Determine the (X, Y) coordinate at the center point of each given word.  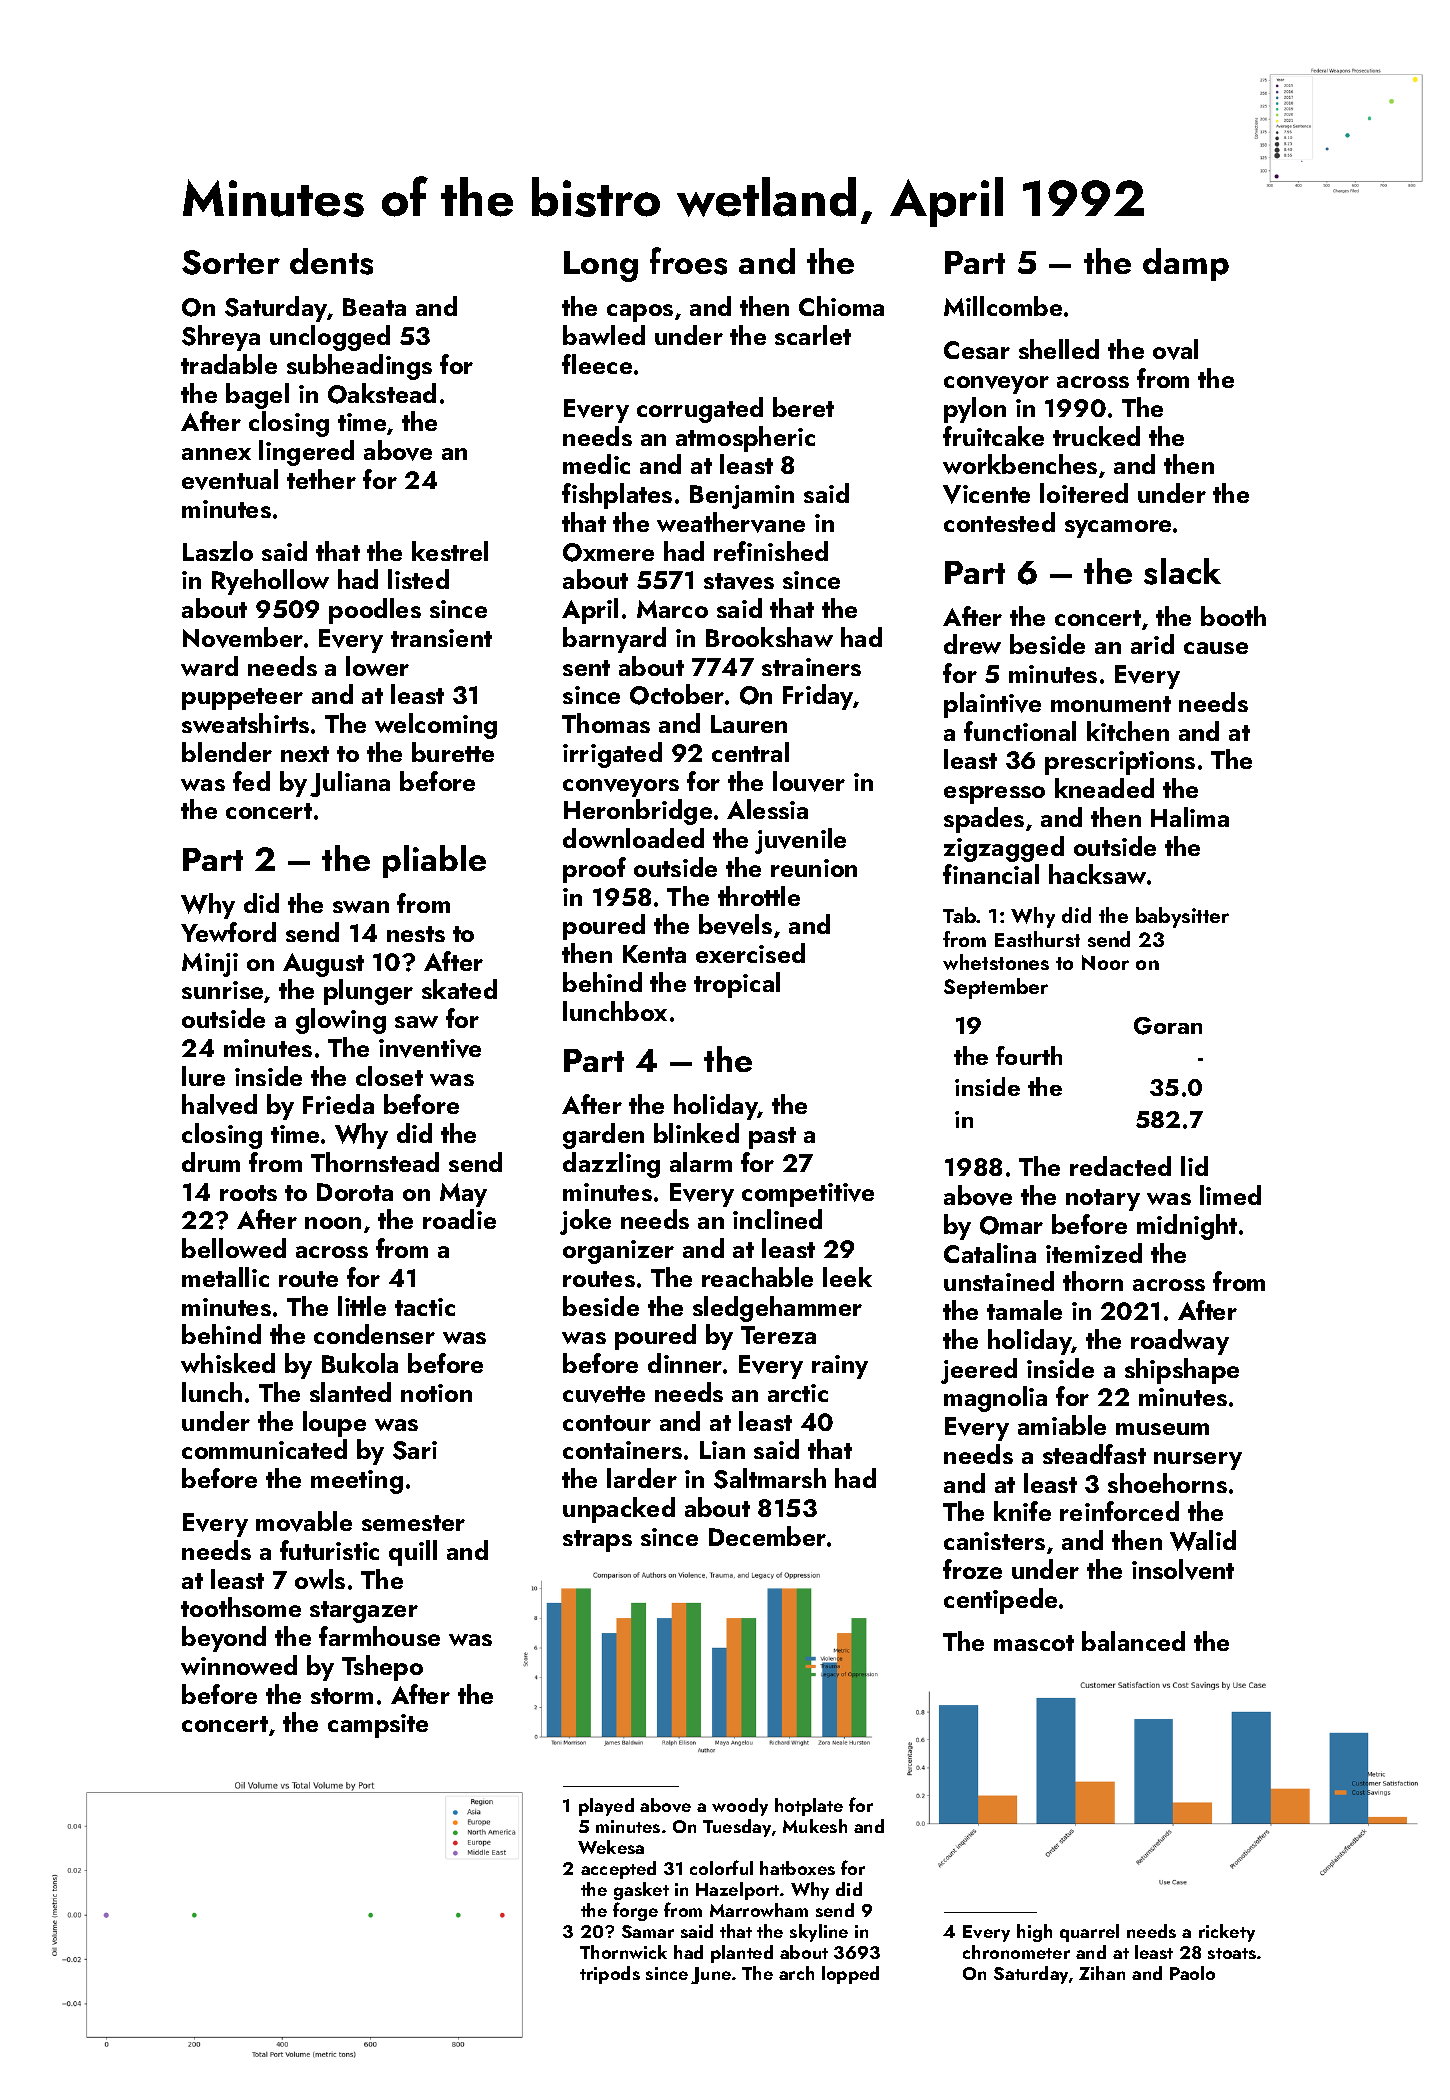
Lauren (749, 724)
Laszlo (218, 551)
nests (416, 934)
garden (603, 1136)
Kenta (654, 954)
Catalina (990, 1253)
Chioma (841, 306)
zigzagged (1004, 849)
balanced (1133, 1641)
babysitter (1182, 917)
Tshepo (382, 1668)
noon (333, 1223)
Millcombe (1003, 306)
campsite (378, 1726)
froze (972, 1569)
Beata (374, 307)
